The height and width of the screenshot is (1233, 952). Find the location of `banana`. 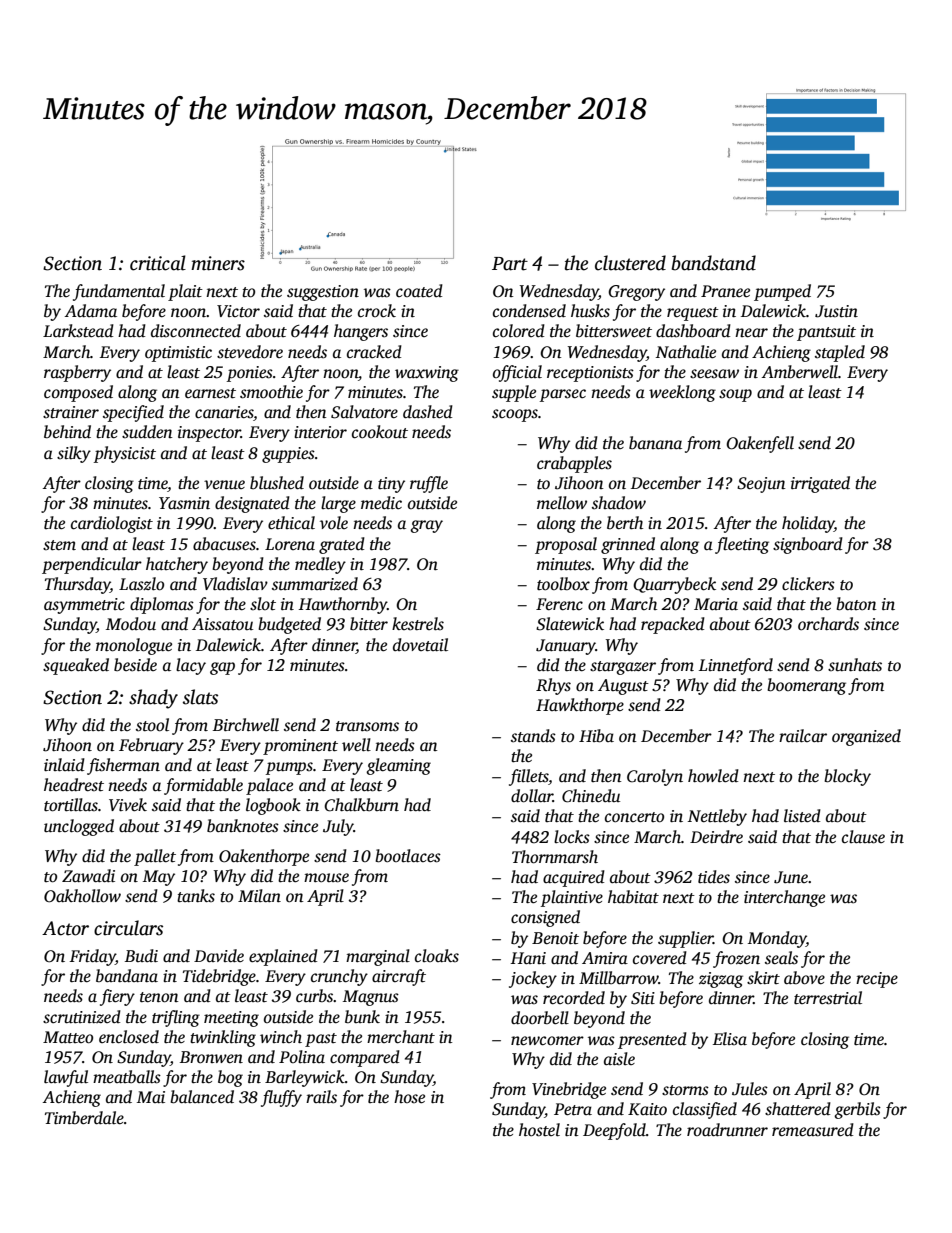

banana is located at coordinates (655, 442).
